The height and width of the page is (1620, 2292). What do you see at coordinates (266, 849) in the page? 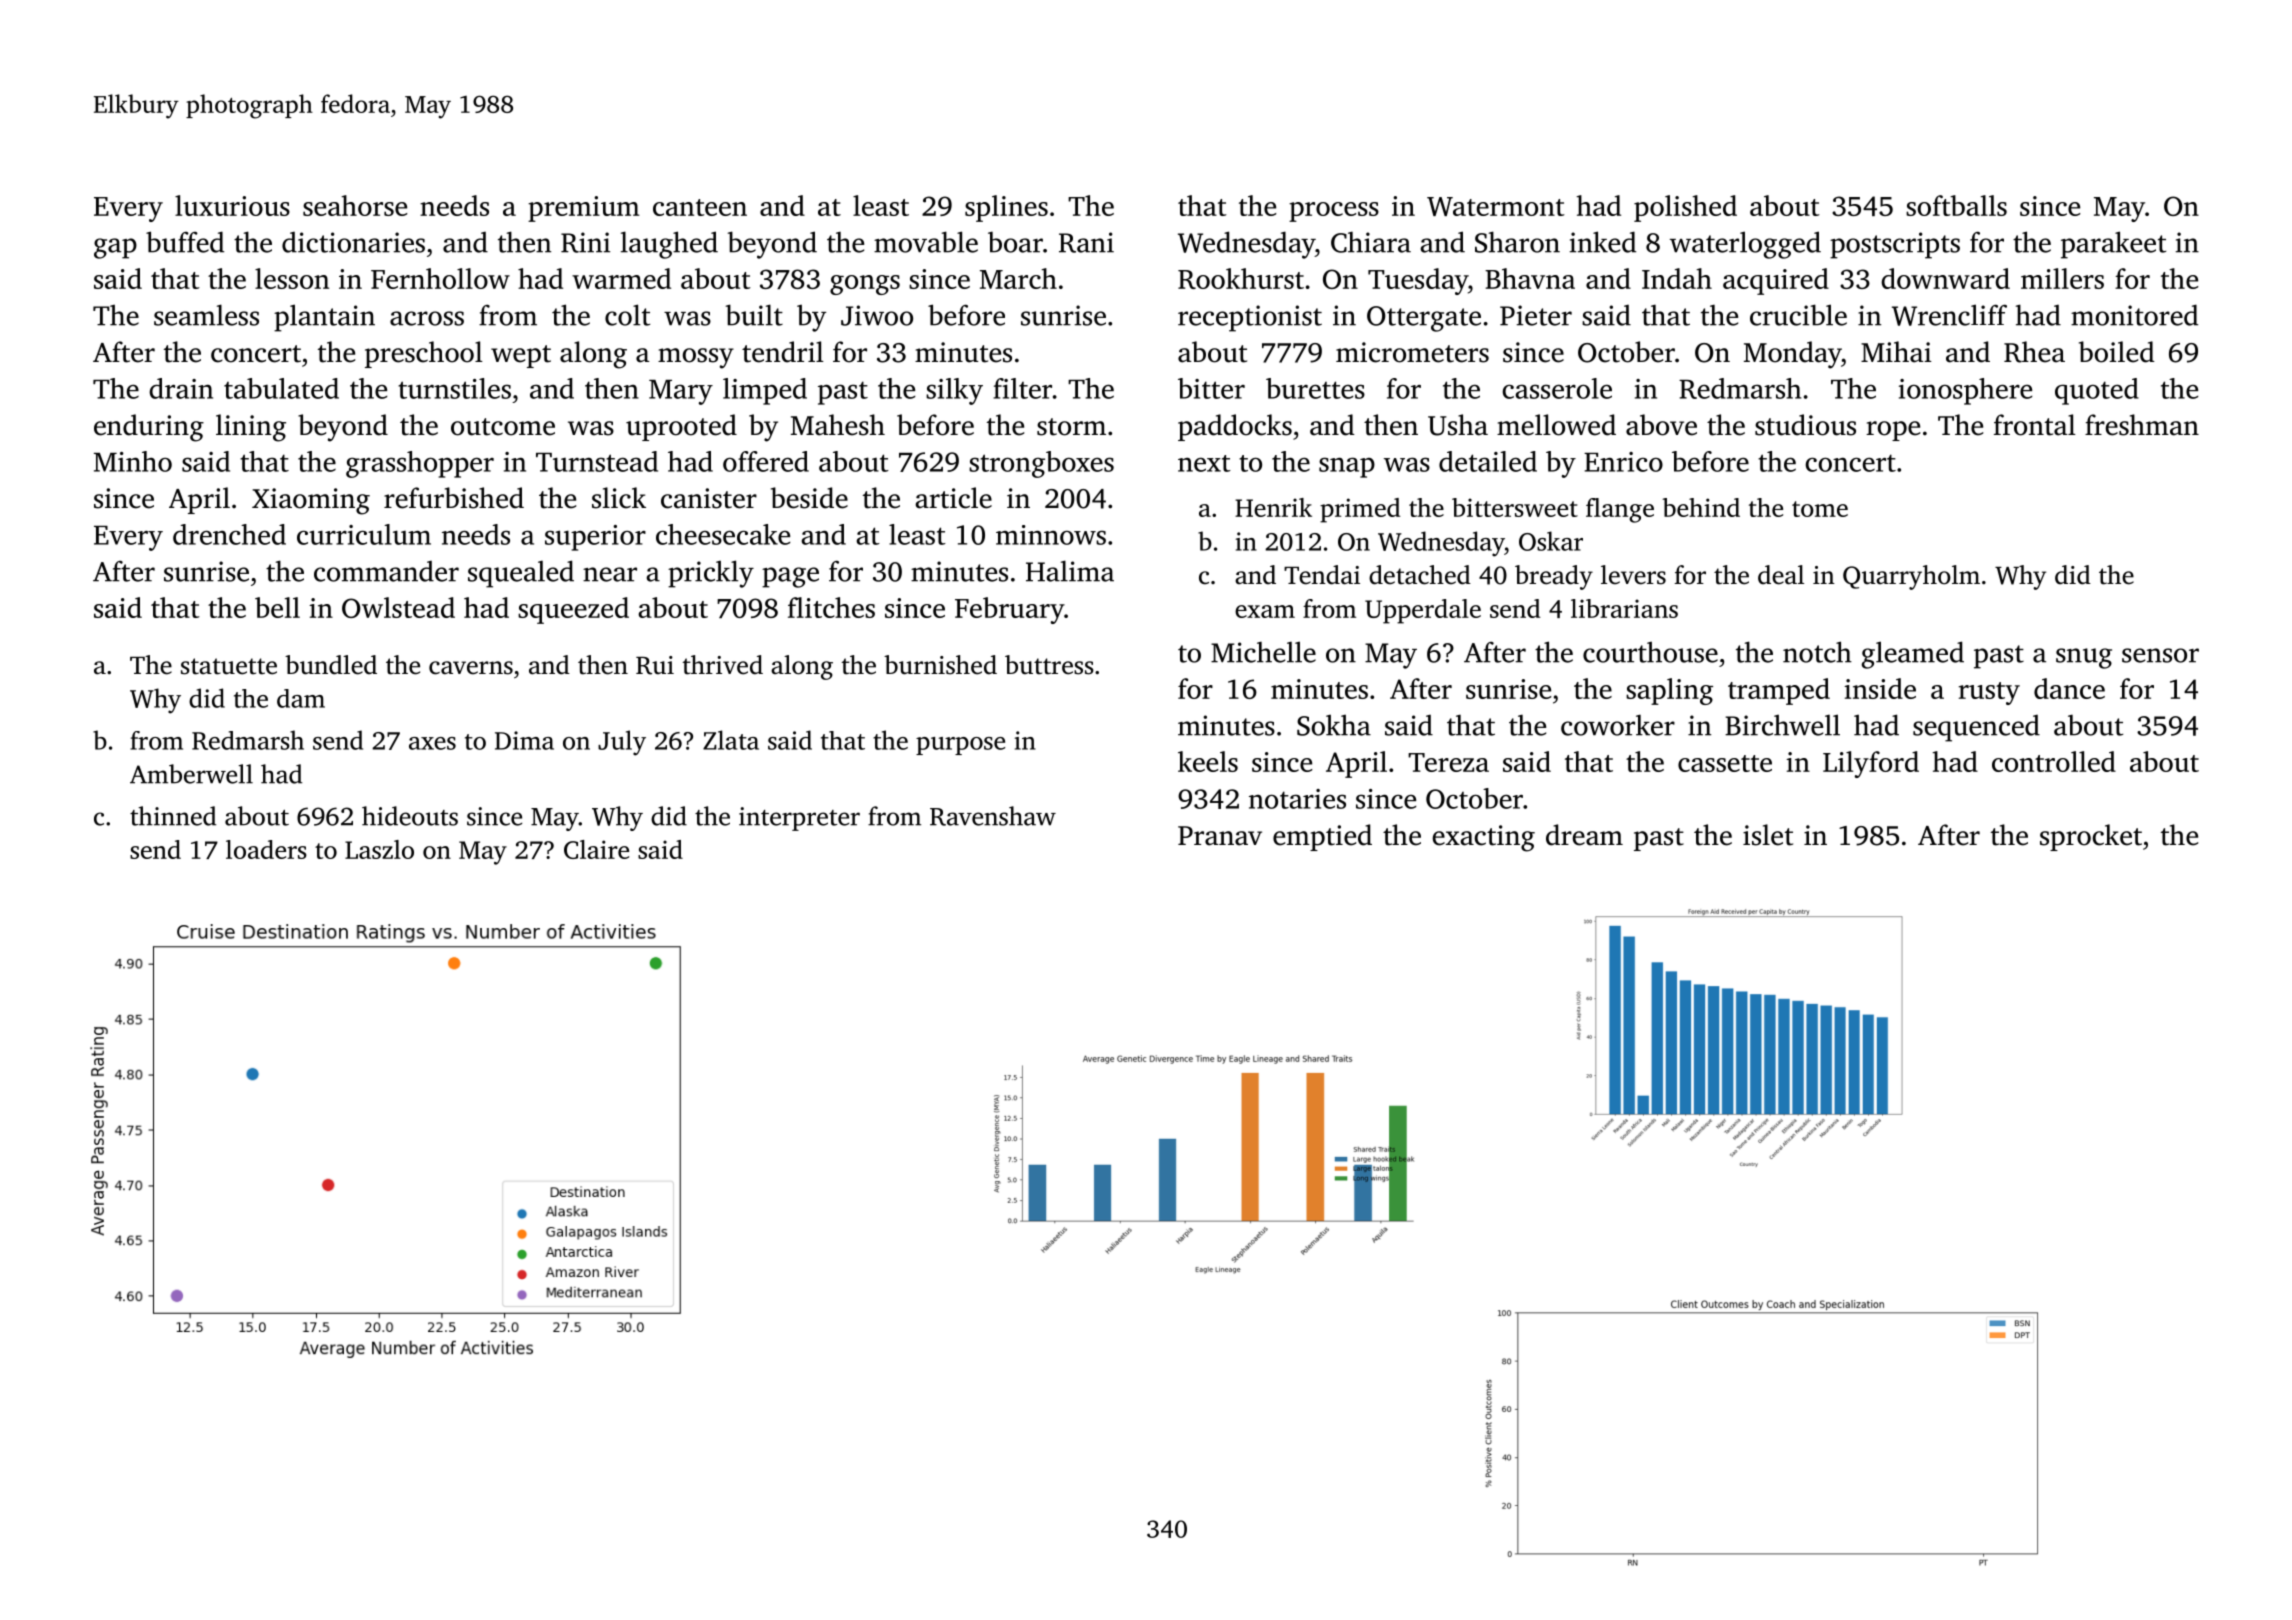
I see `loaders` at bounding box center [266, 849].
